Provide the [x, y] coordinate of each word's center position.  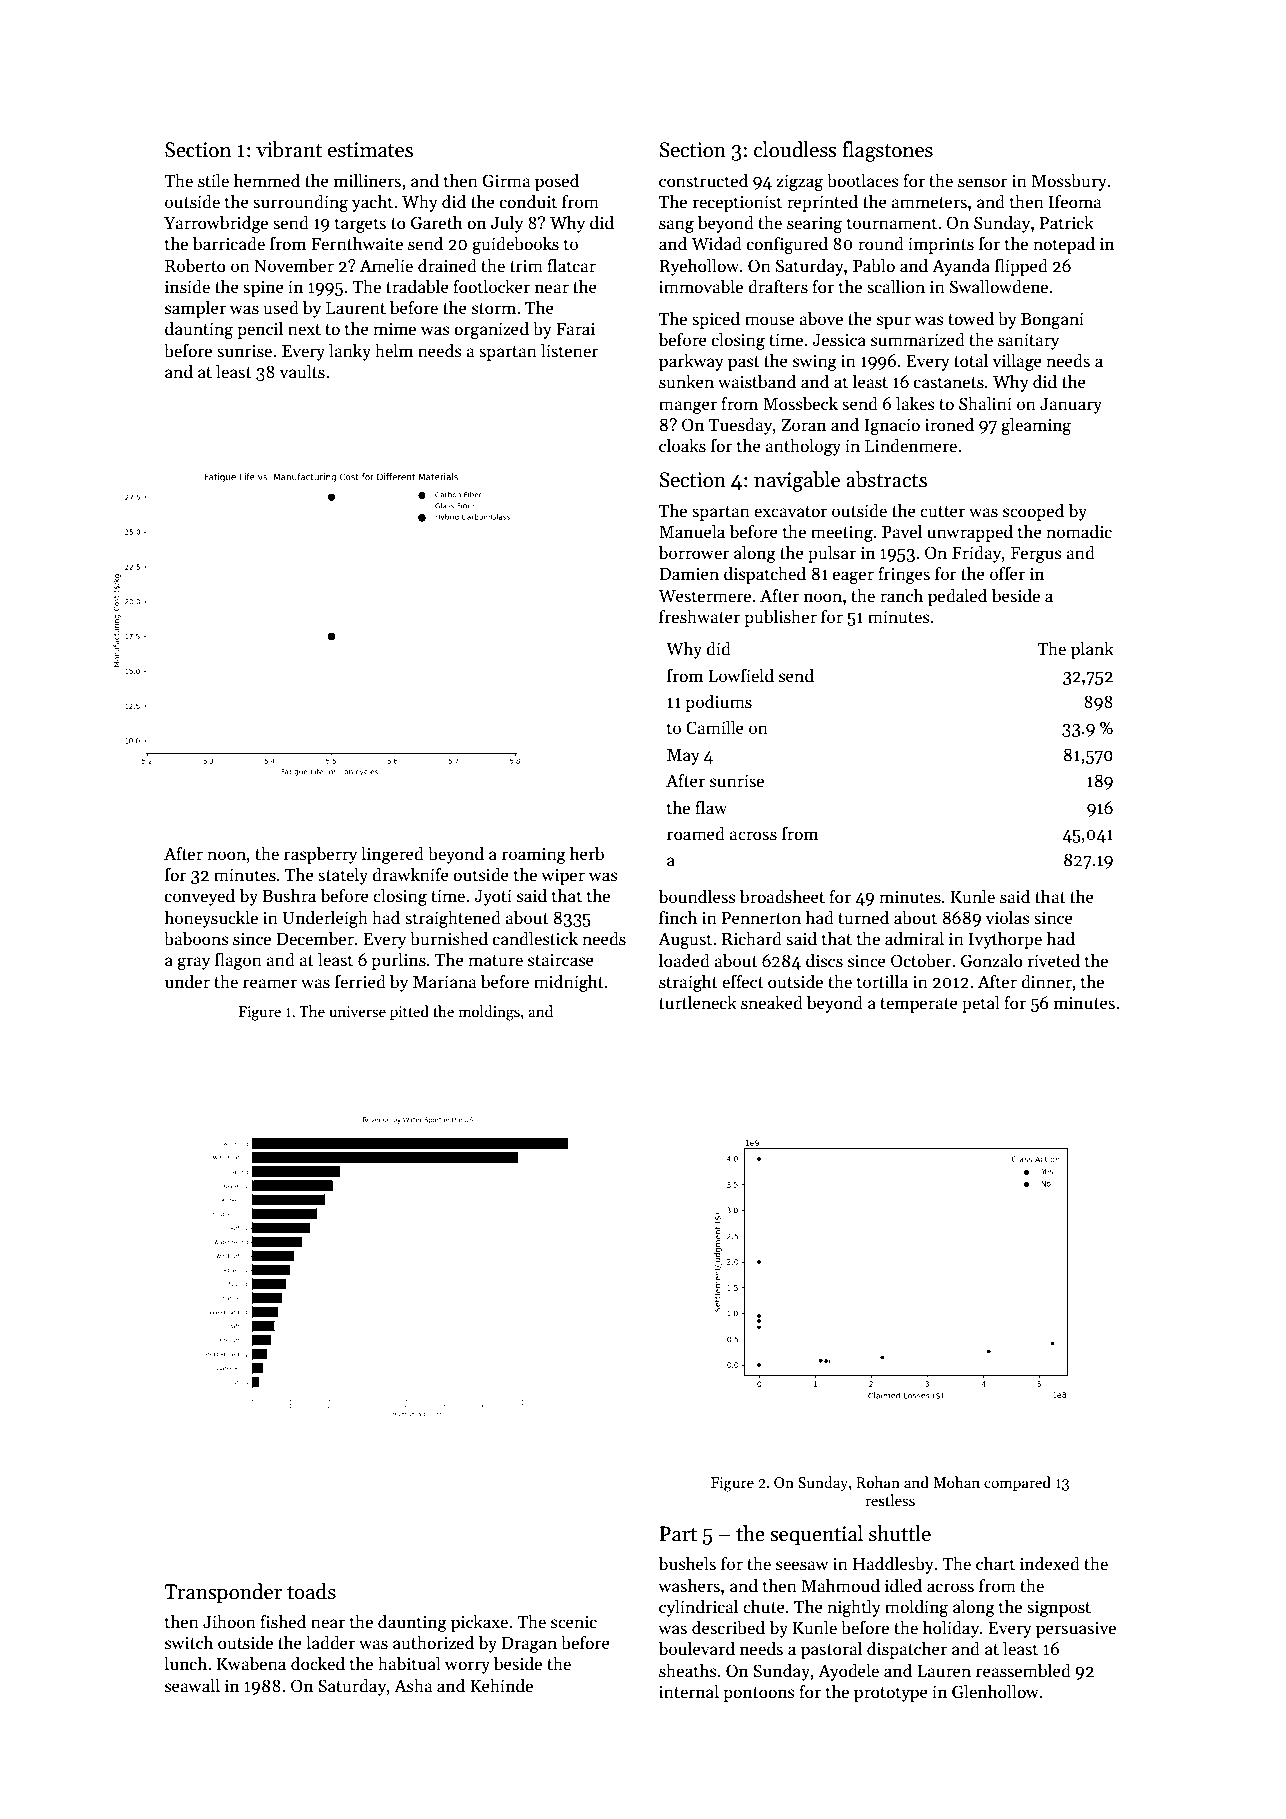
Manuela [692, 531]
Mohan [956, 1482]
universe [357, 1011]
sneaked [772, 1002]
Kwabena [251, 1663]
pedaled [957, 597]
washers [689, 1585]
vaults [302, 371]
